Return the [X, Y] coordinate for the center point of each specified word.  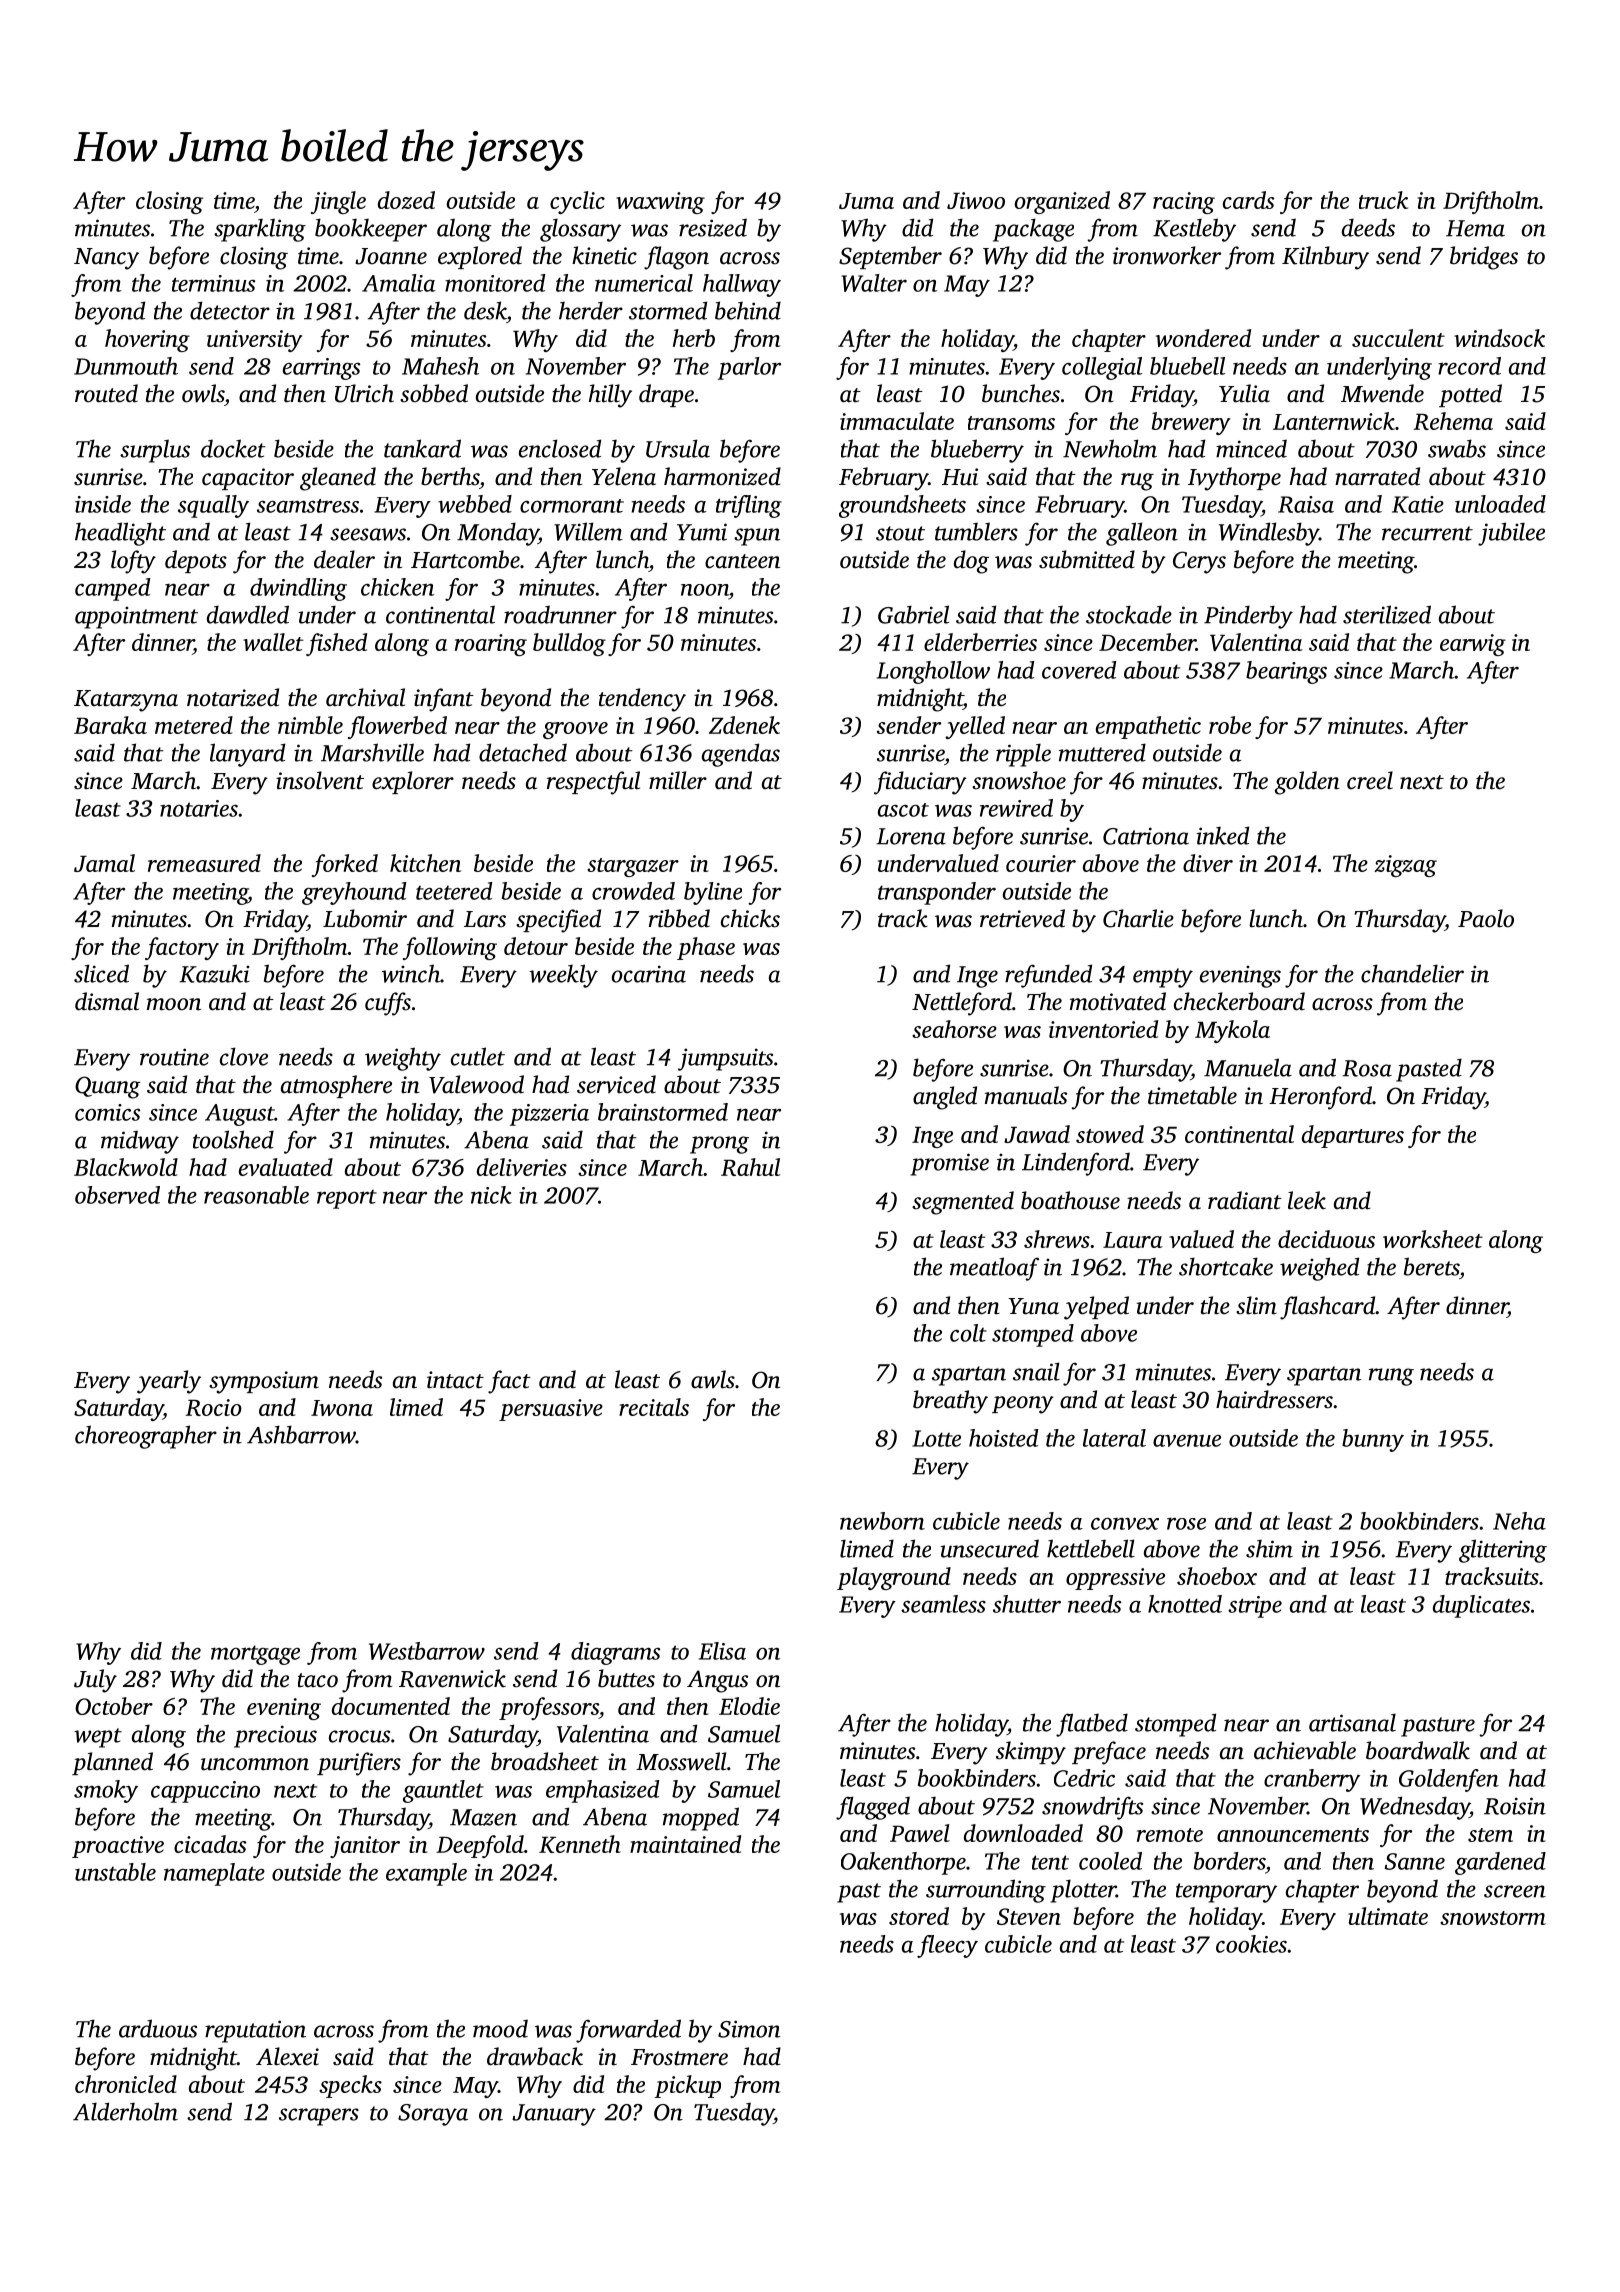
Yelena [624, 476]
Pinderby [1248, 617]
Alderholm [125, 2111]
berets [1431, 1266]
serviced [616, 1084]
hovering [147, 340]
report [347, 1199]
